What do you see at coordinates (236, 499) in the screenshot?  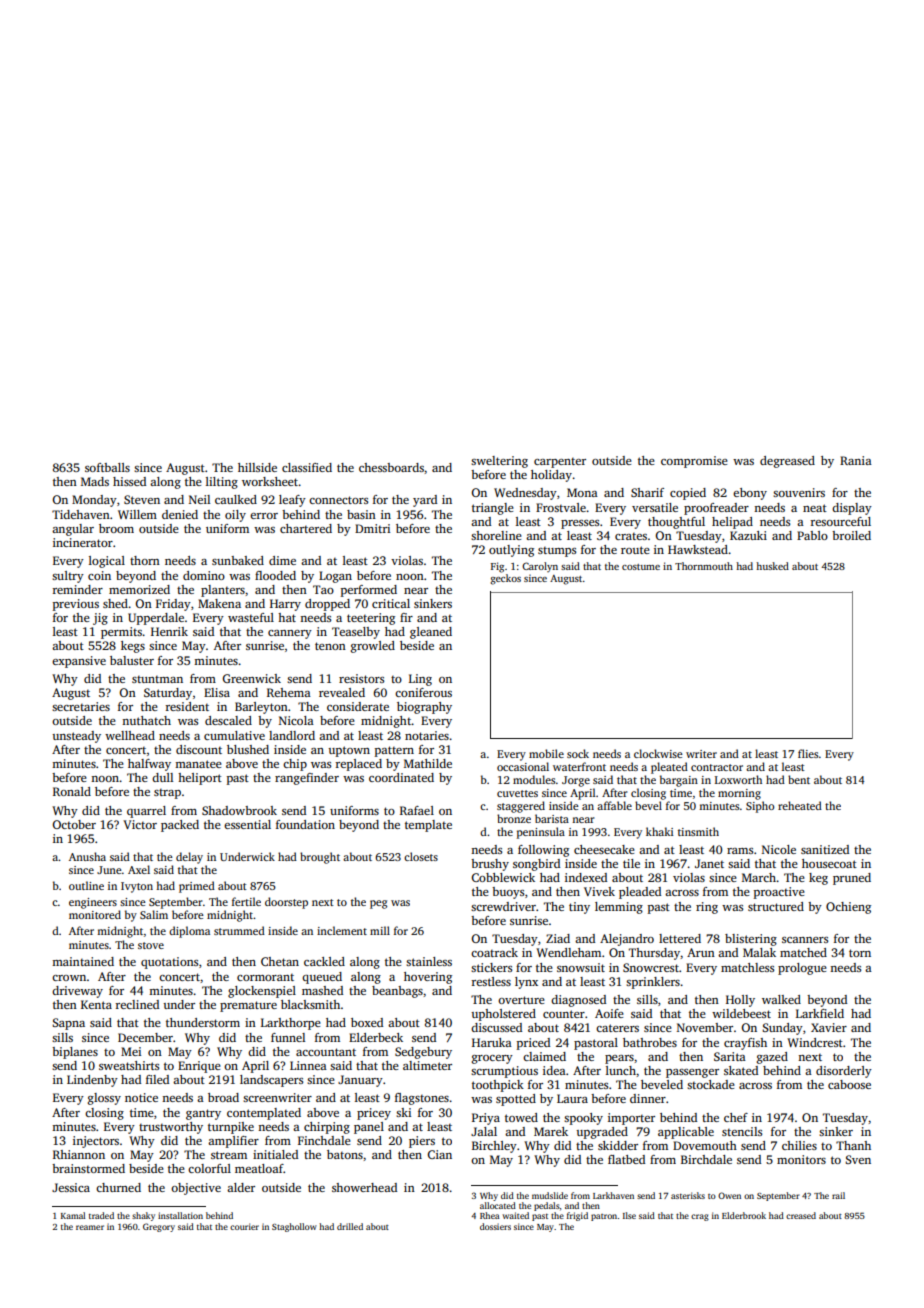 I see `caulked` at bounding box center [236, 499].
